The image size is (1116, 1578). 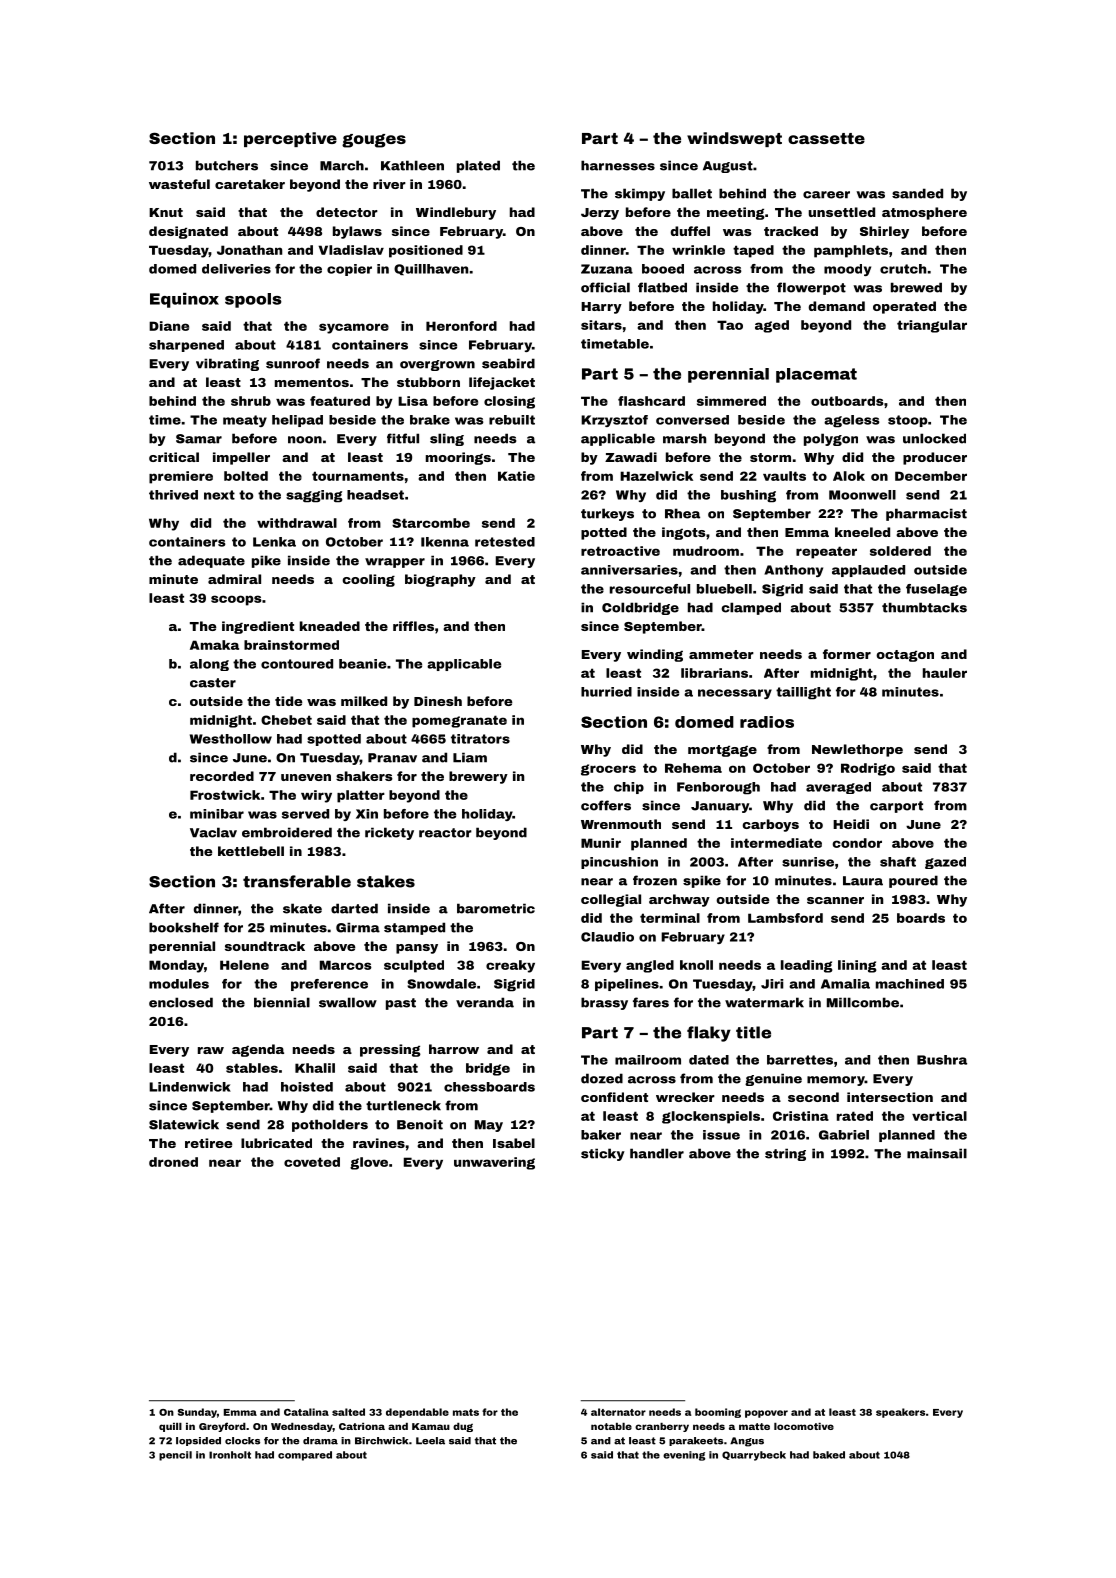 What do you see at coordinates (381, 1441) in the page?
I see `Birchwick` at bounding box center [381, 1441].
